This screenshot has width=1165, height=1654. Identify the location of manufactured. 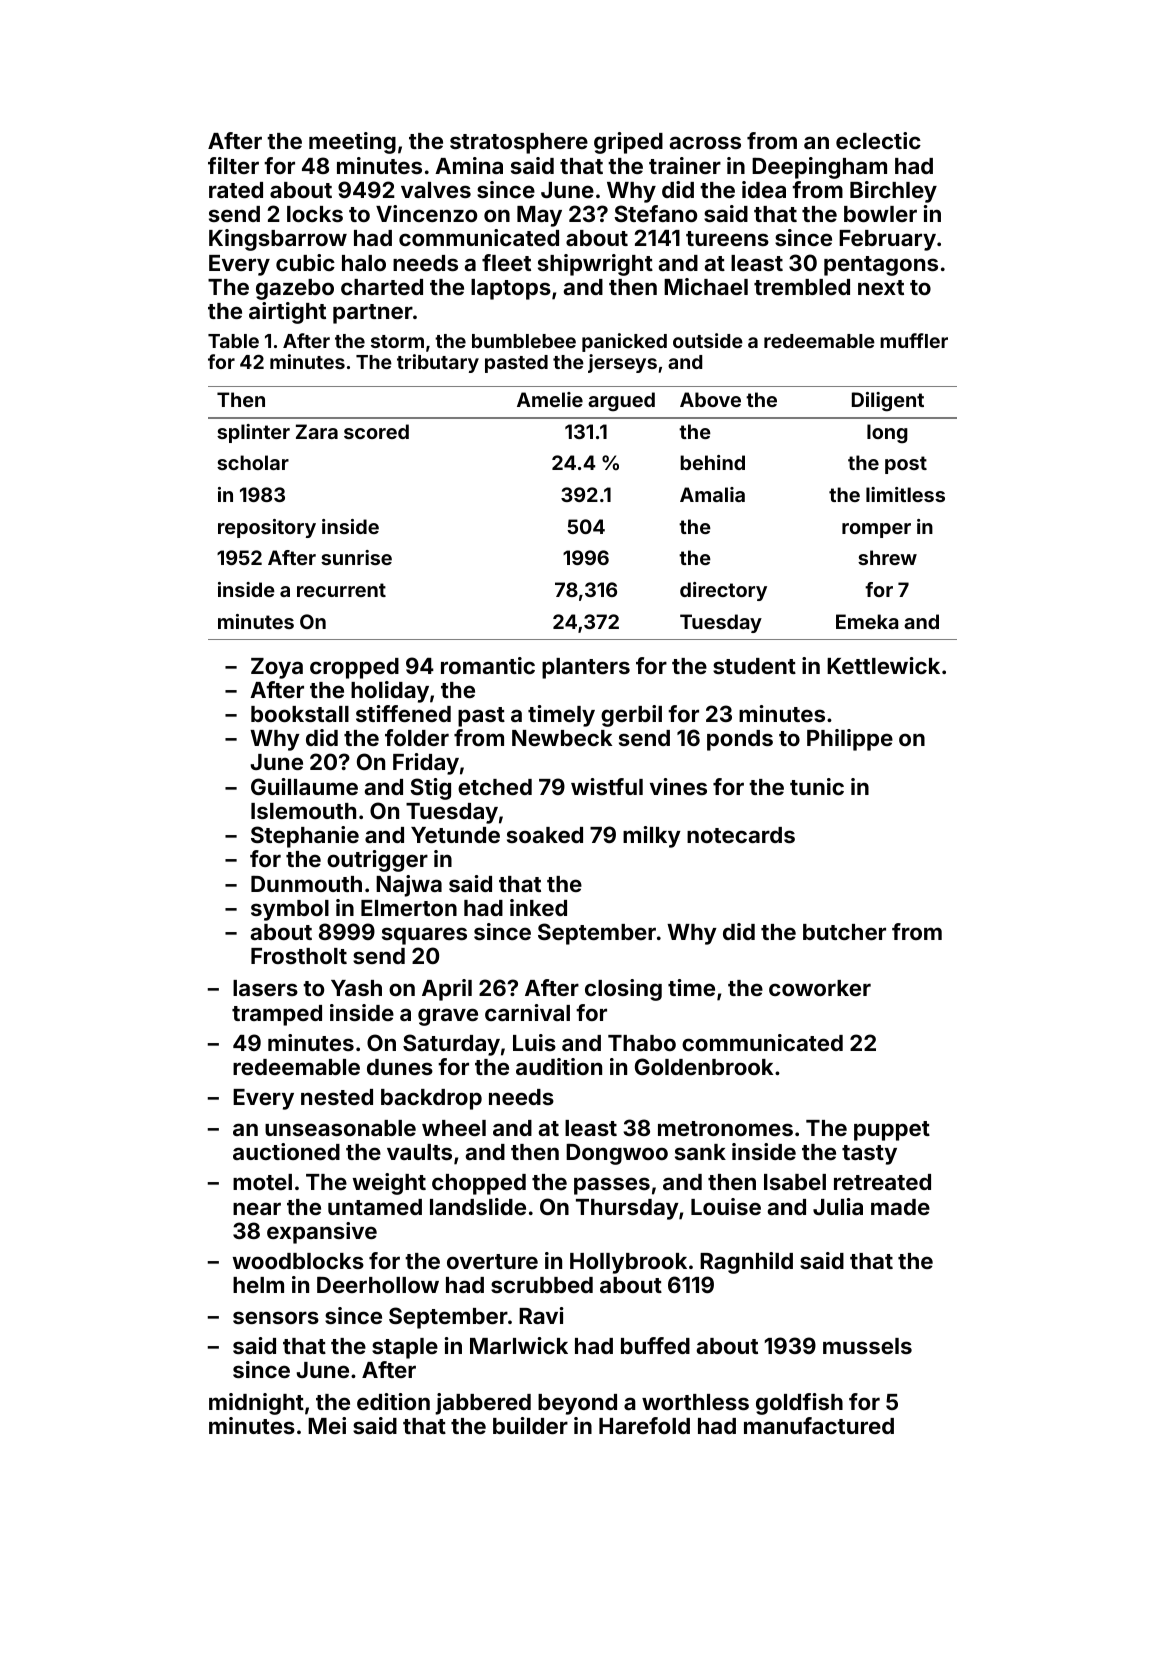
(819, 1425).
